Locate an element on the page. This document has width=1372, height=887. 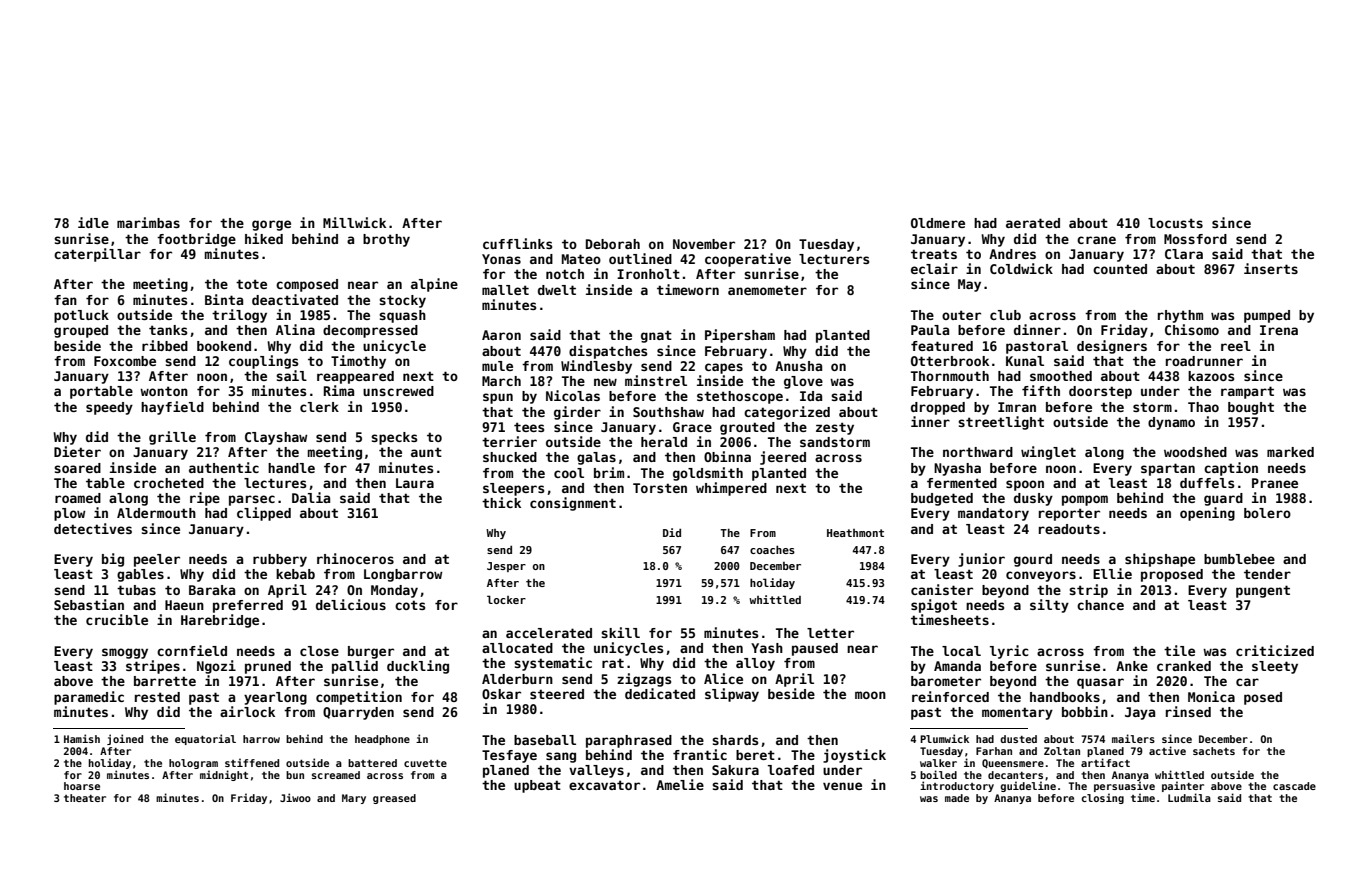
Harebridge is located at coordinates (220, 621).
